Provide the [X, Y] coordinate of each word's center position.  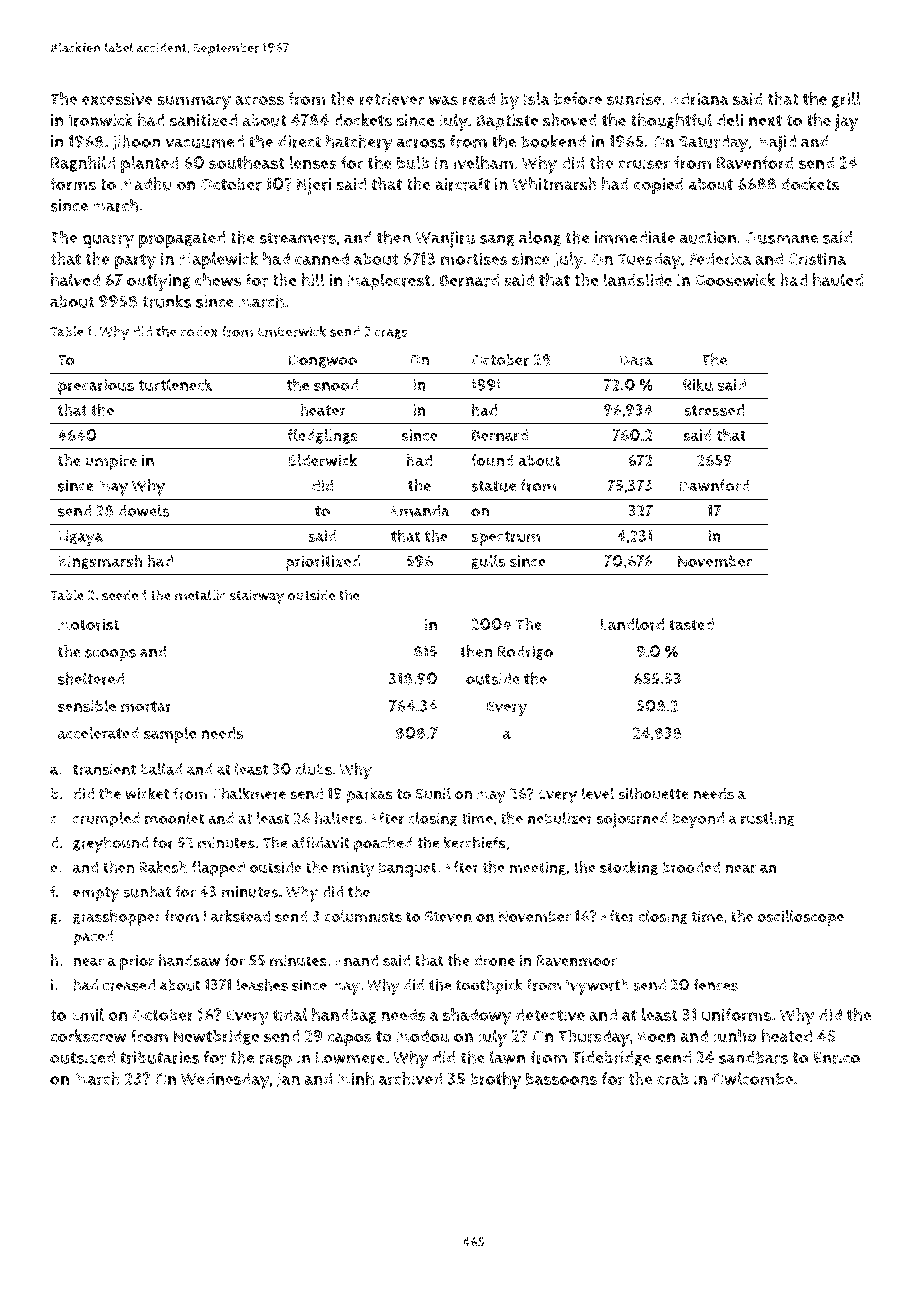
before [578, 99]
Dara [637, 360]
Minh [356, 1078]
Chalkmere [249, 793]
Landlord [632, 624]
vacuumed [204, 141]
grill [846, 100]
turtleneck [175, 385]
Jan [288, 1080]
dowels [144, 510]
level [597, 793]
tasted [691, 624]
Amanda [420, 510]
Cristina [817, 259]
